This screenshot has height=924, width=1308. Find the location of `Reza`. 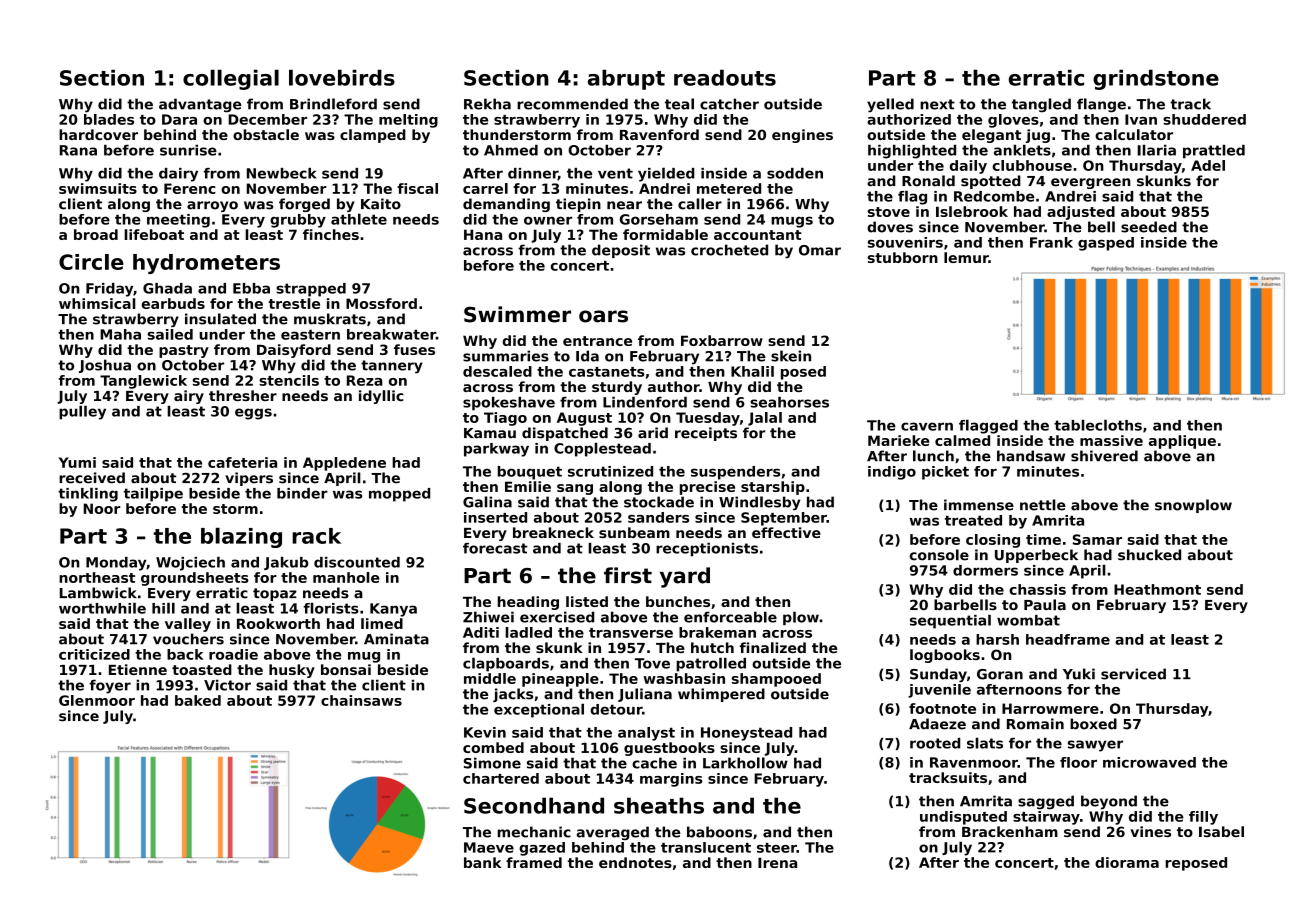

Reza is located at coordinates (365, 380).
